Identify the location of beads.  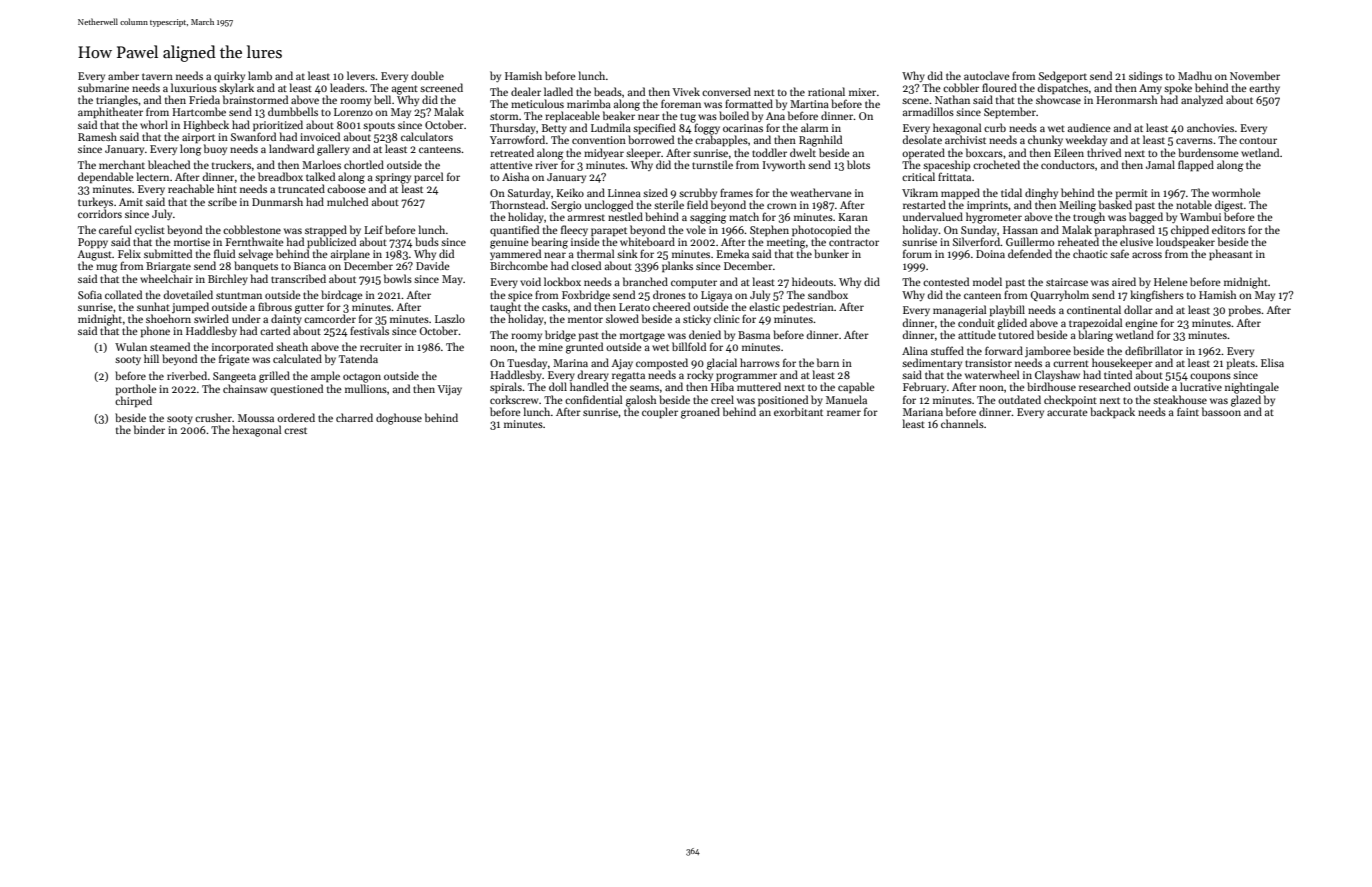
(608, 91).
